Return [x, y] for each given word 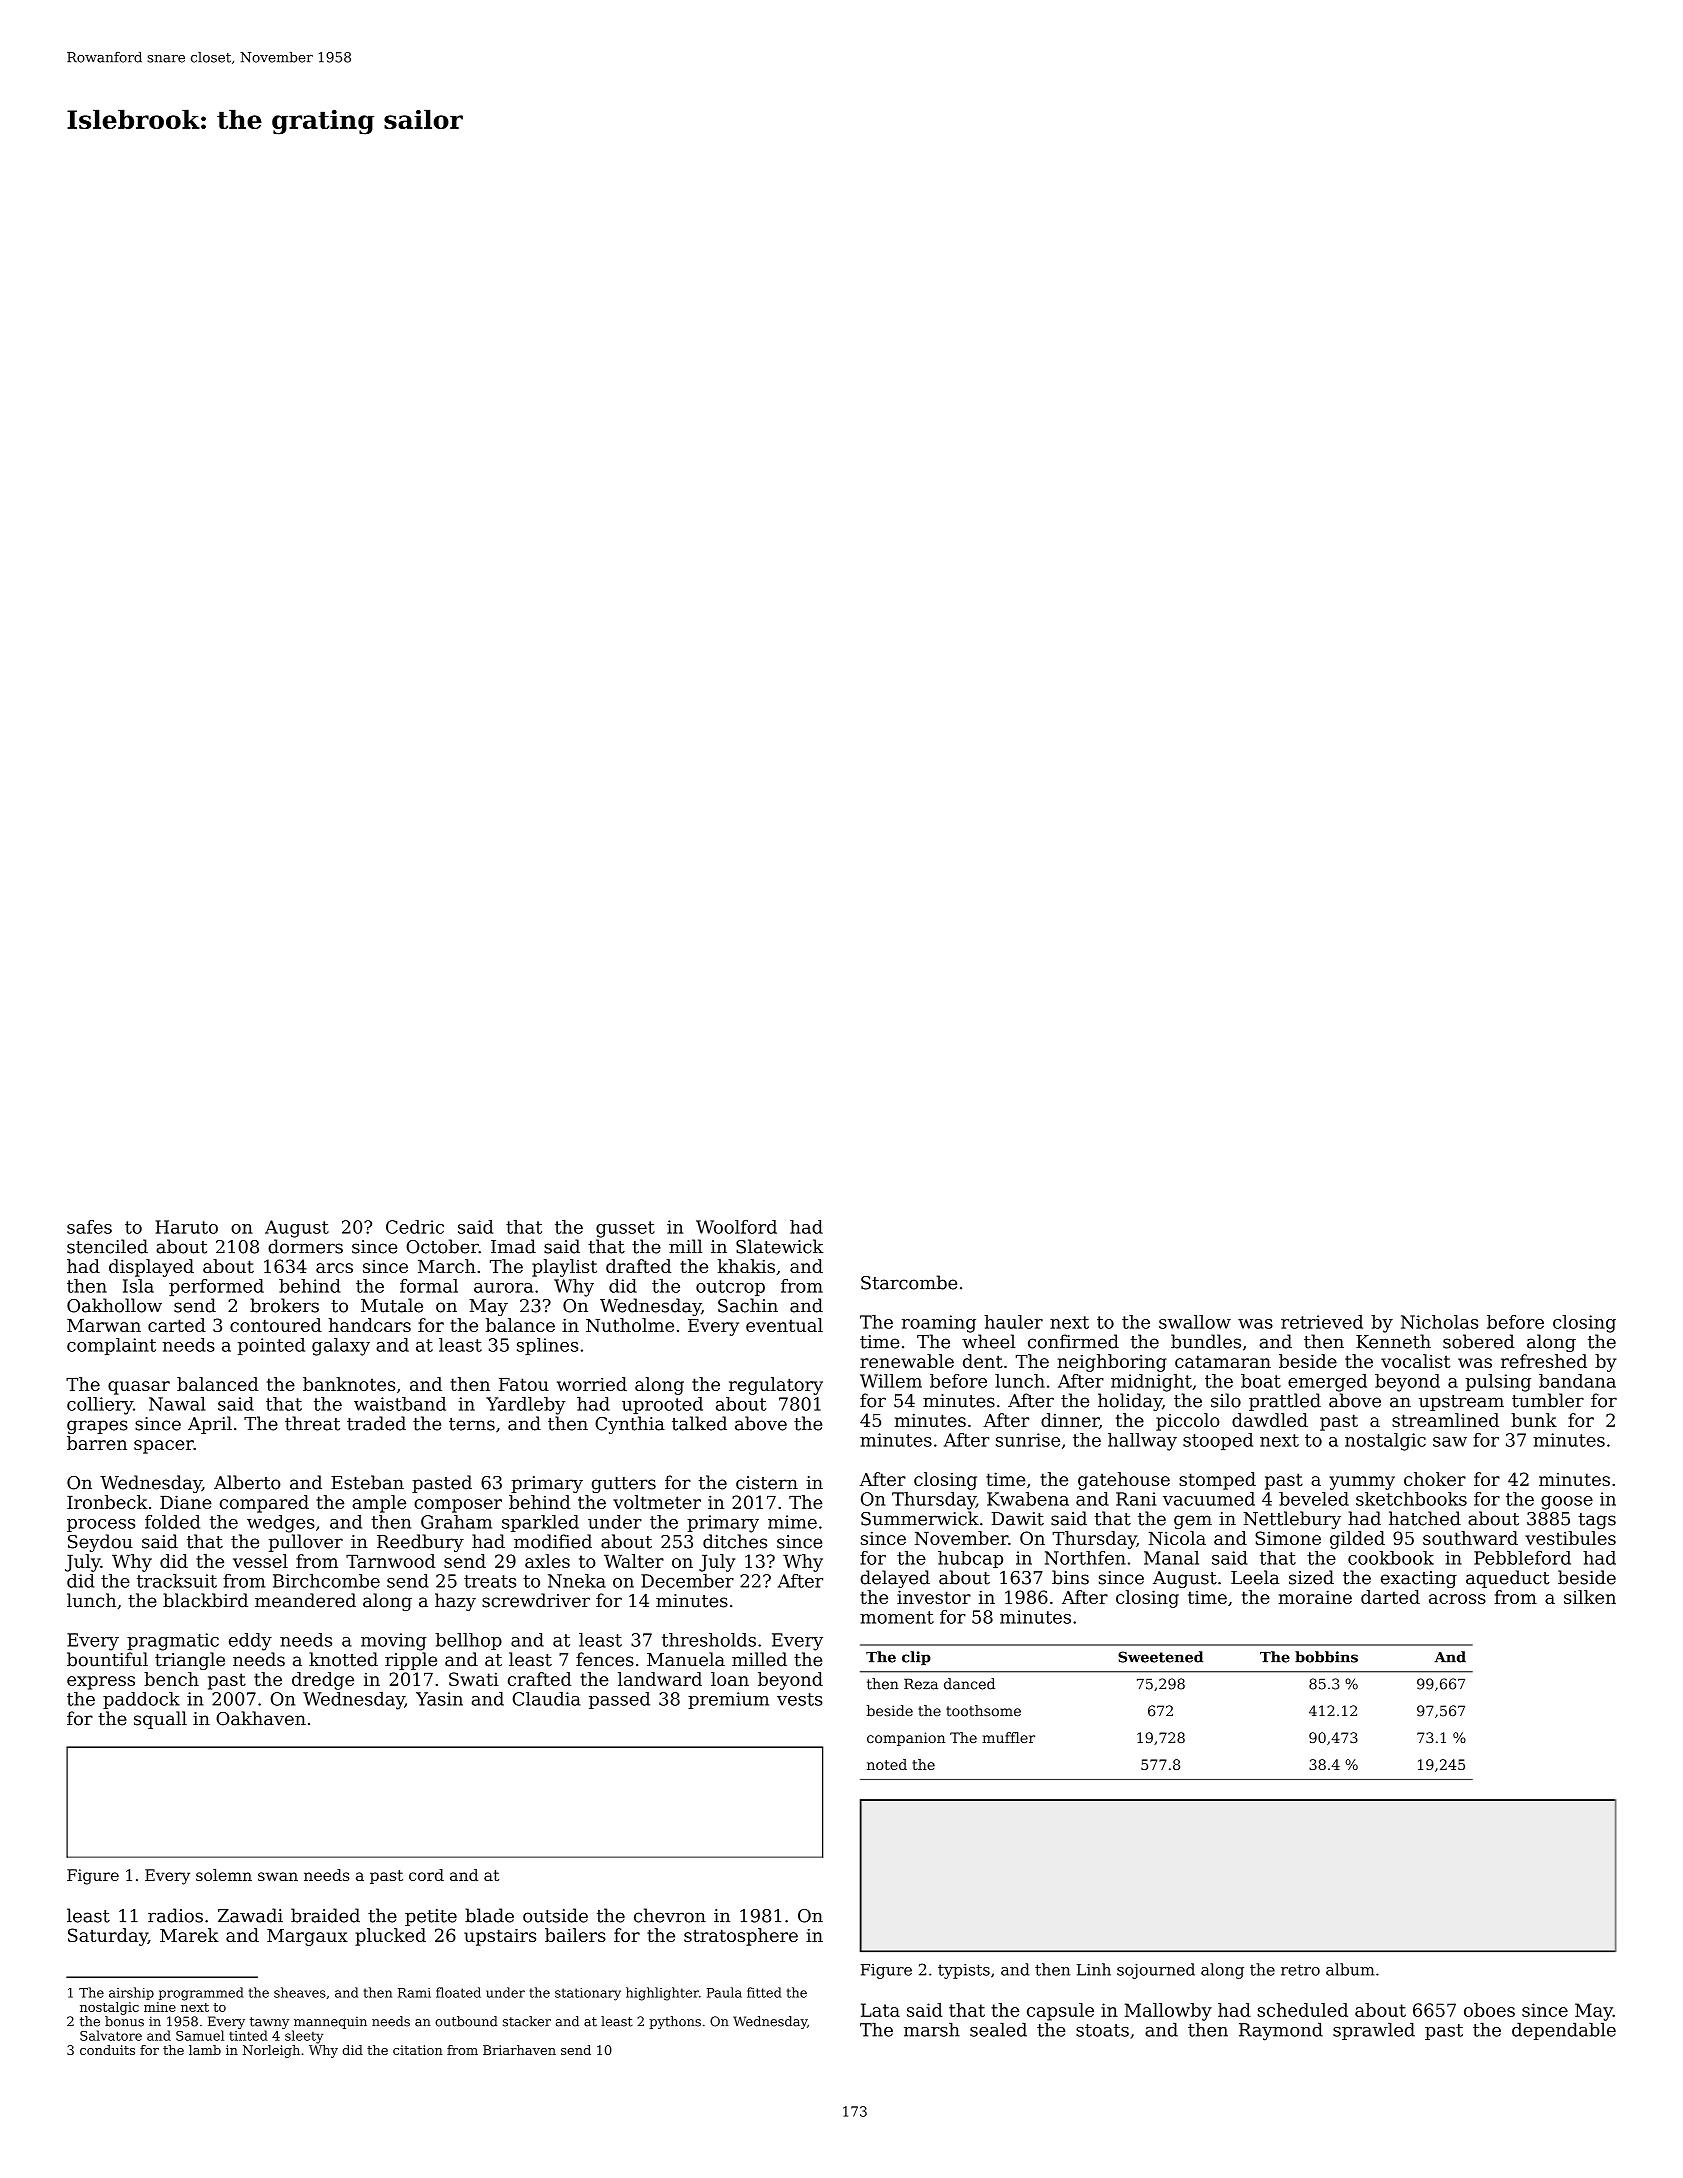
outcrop [730, 1288]
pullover [306, 1543]
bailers [575, 1935]
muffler [1008, 1737]
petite [431, 1917]
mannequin [330, 2023]
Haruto [186, 1227]
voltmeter [657, 1502]
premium [728, 1700]
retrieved [1322, 1322]
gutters [624, 1485]
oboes [1489, 2010]
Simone [1288, 1538]
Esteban [367, 1482]
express [101, 1683]
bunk [1534, 1420]
